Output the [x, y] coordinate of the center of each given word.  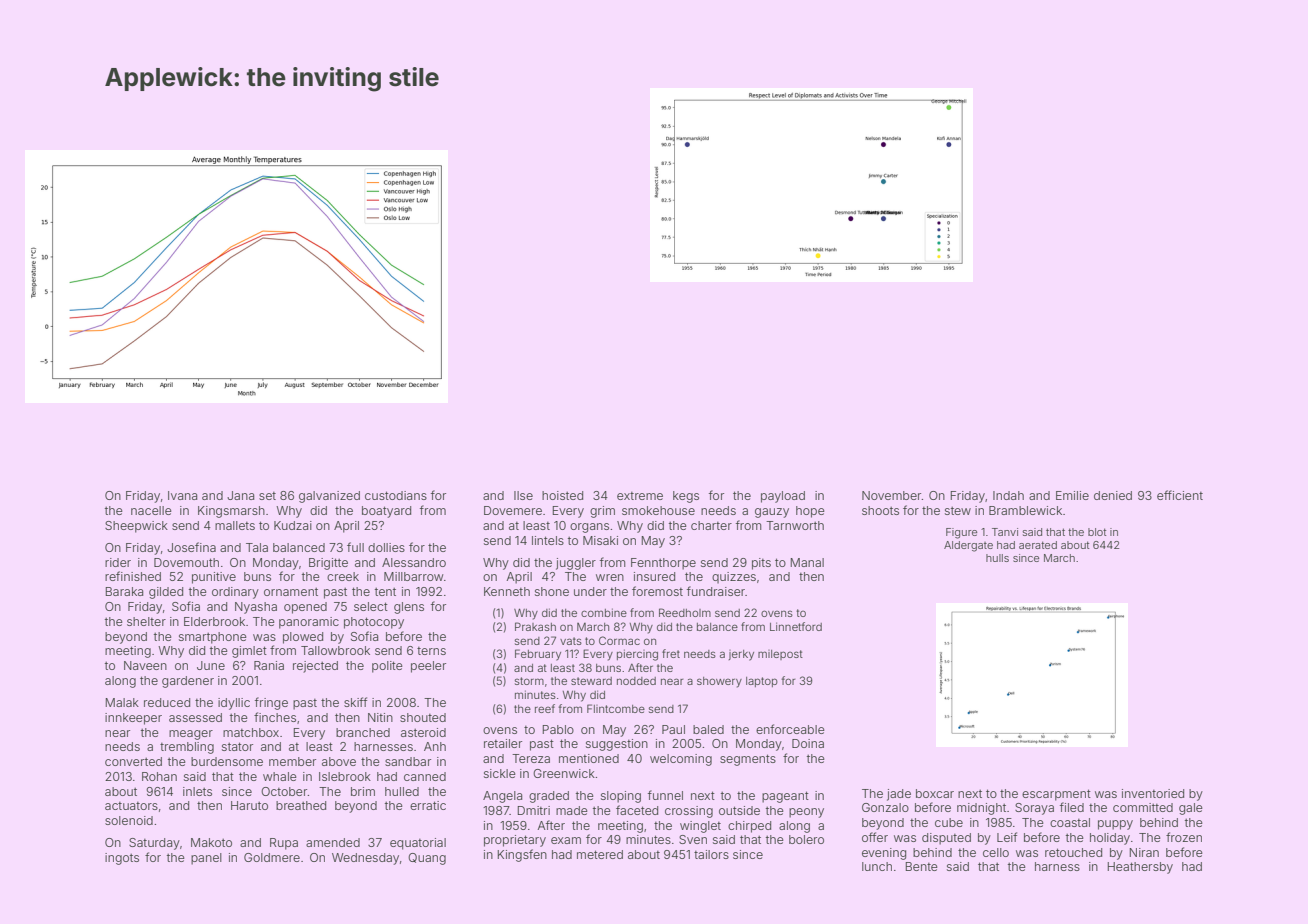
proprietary [515, 841]
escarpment [1056, 795]
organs [589, 528]
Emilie [1072, 495]
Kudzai [293, 525]
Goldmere [272, 857]
